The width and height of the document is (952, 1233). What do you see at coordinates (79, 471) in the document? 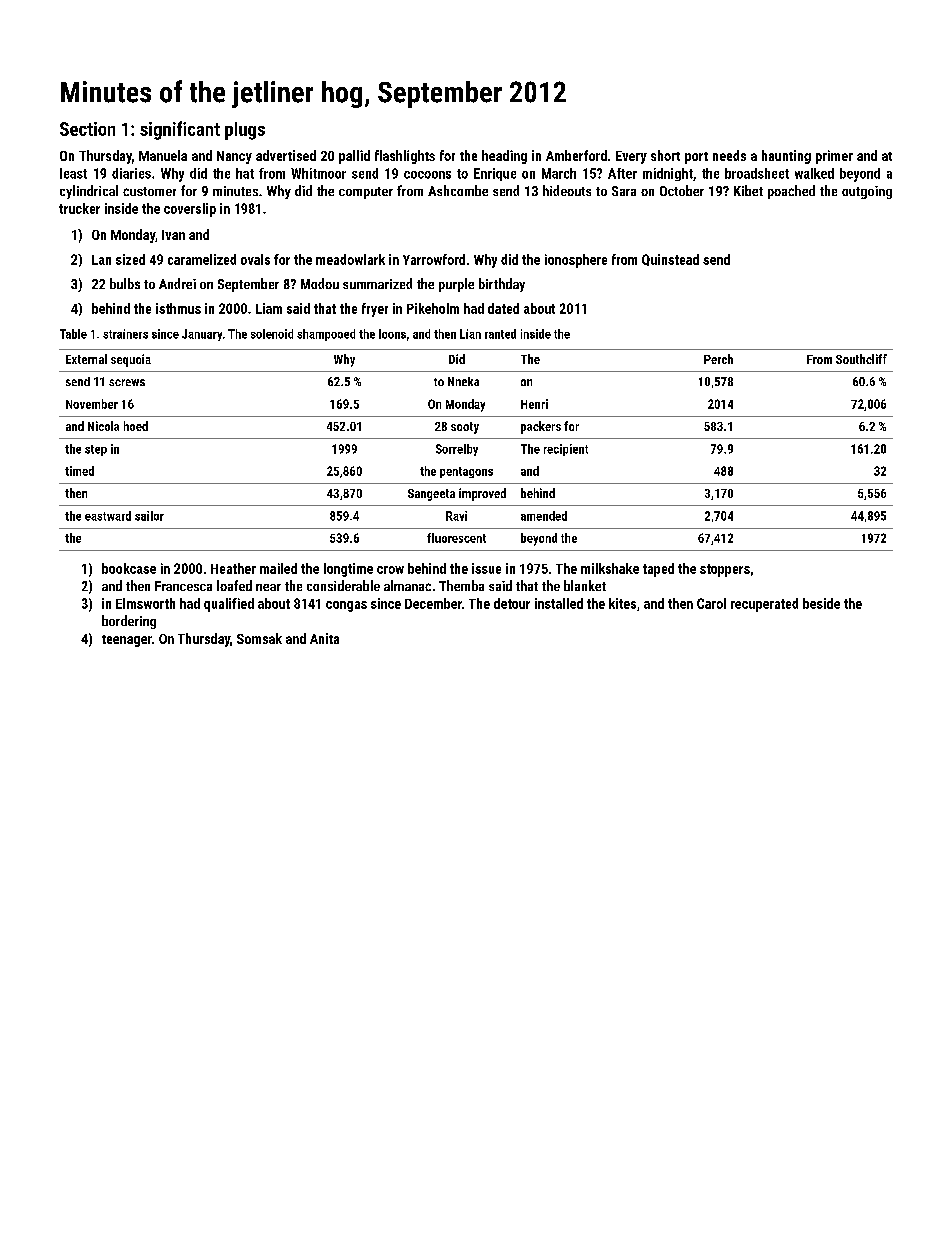
I see `timed` at bounding box center [79, 471].
